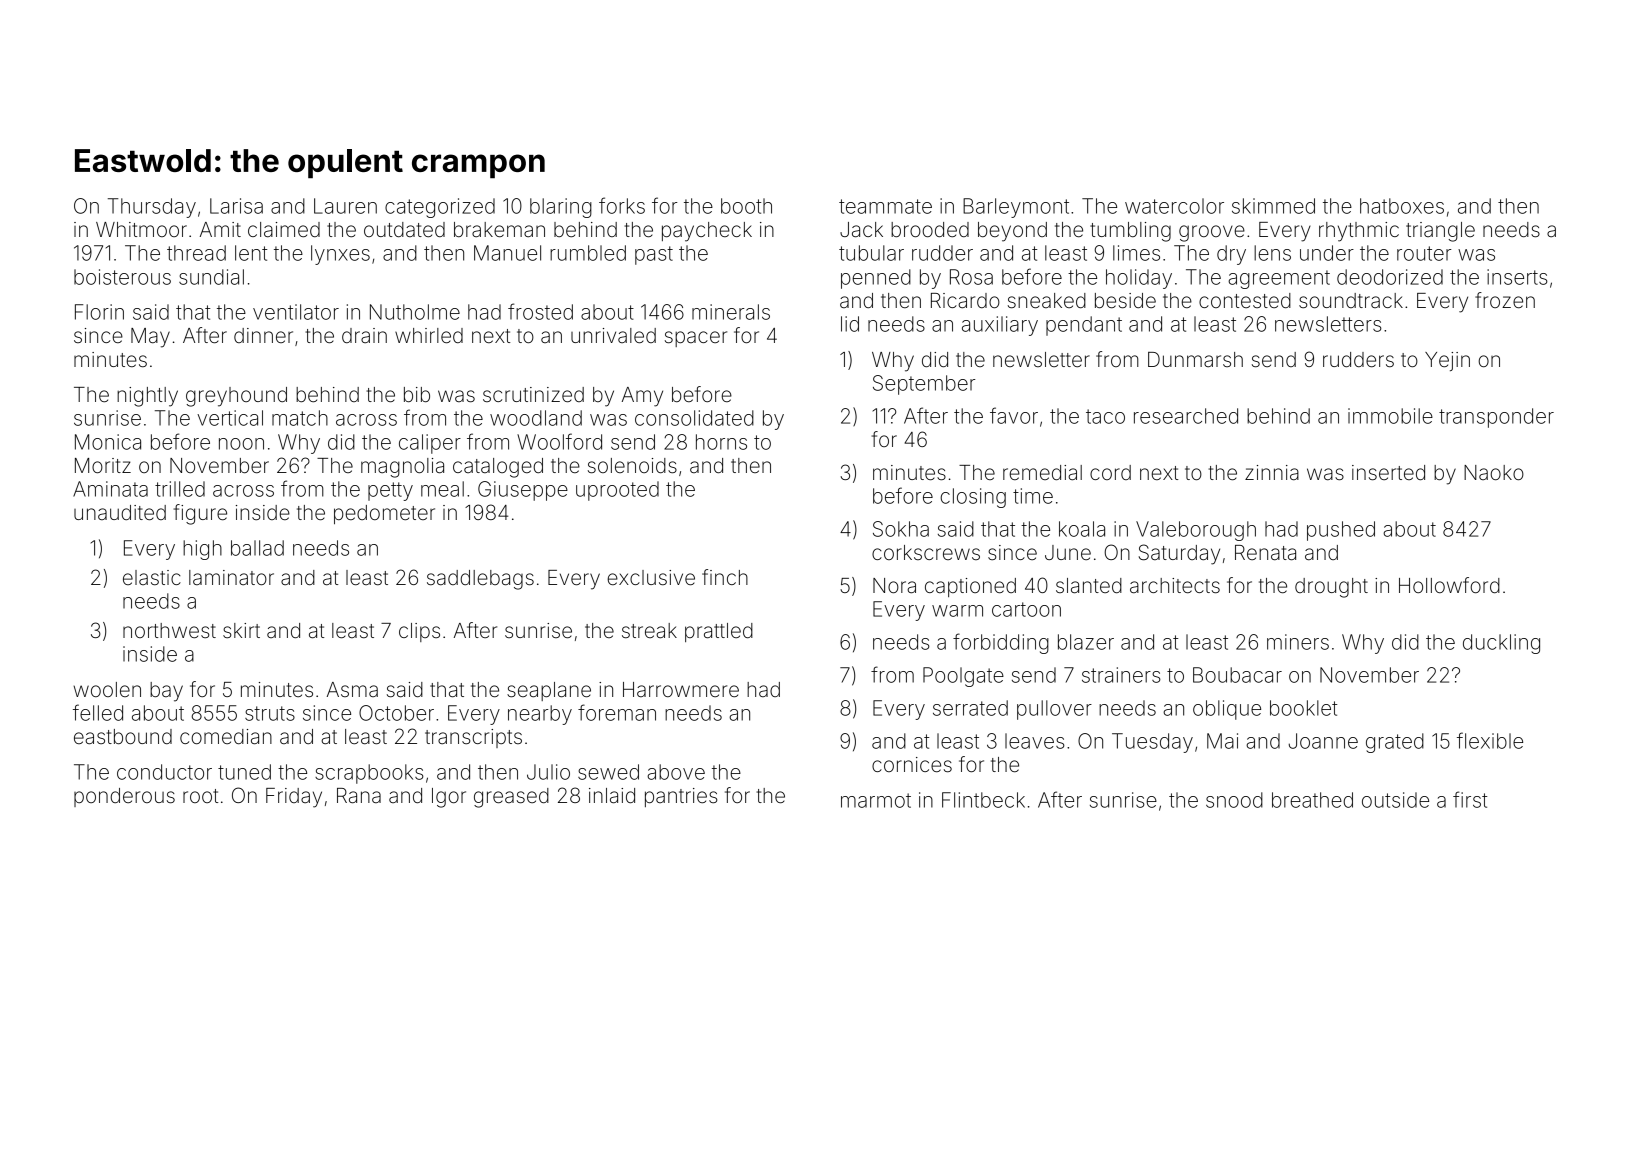 This document has height=1155, width=1633. What do you see at coordinates (1026, 609) in the document?
I see `cartoon` at bounding box center [1026, 609].
